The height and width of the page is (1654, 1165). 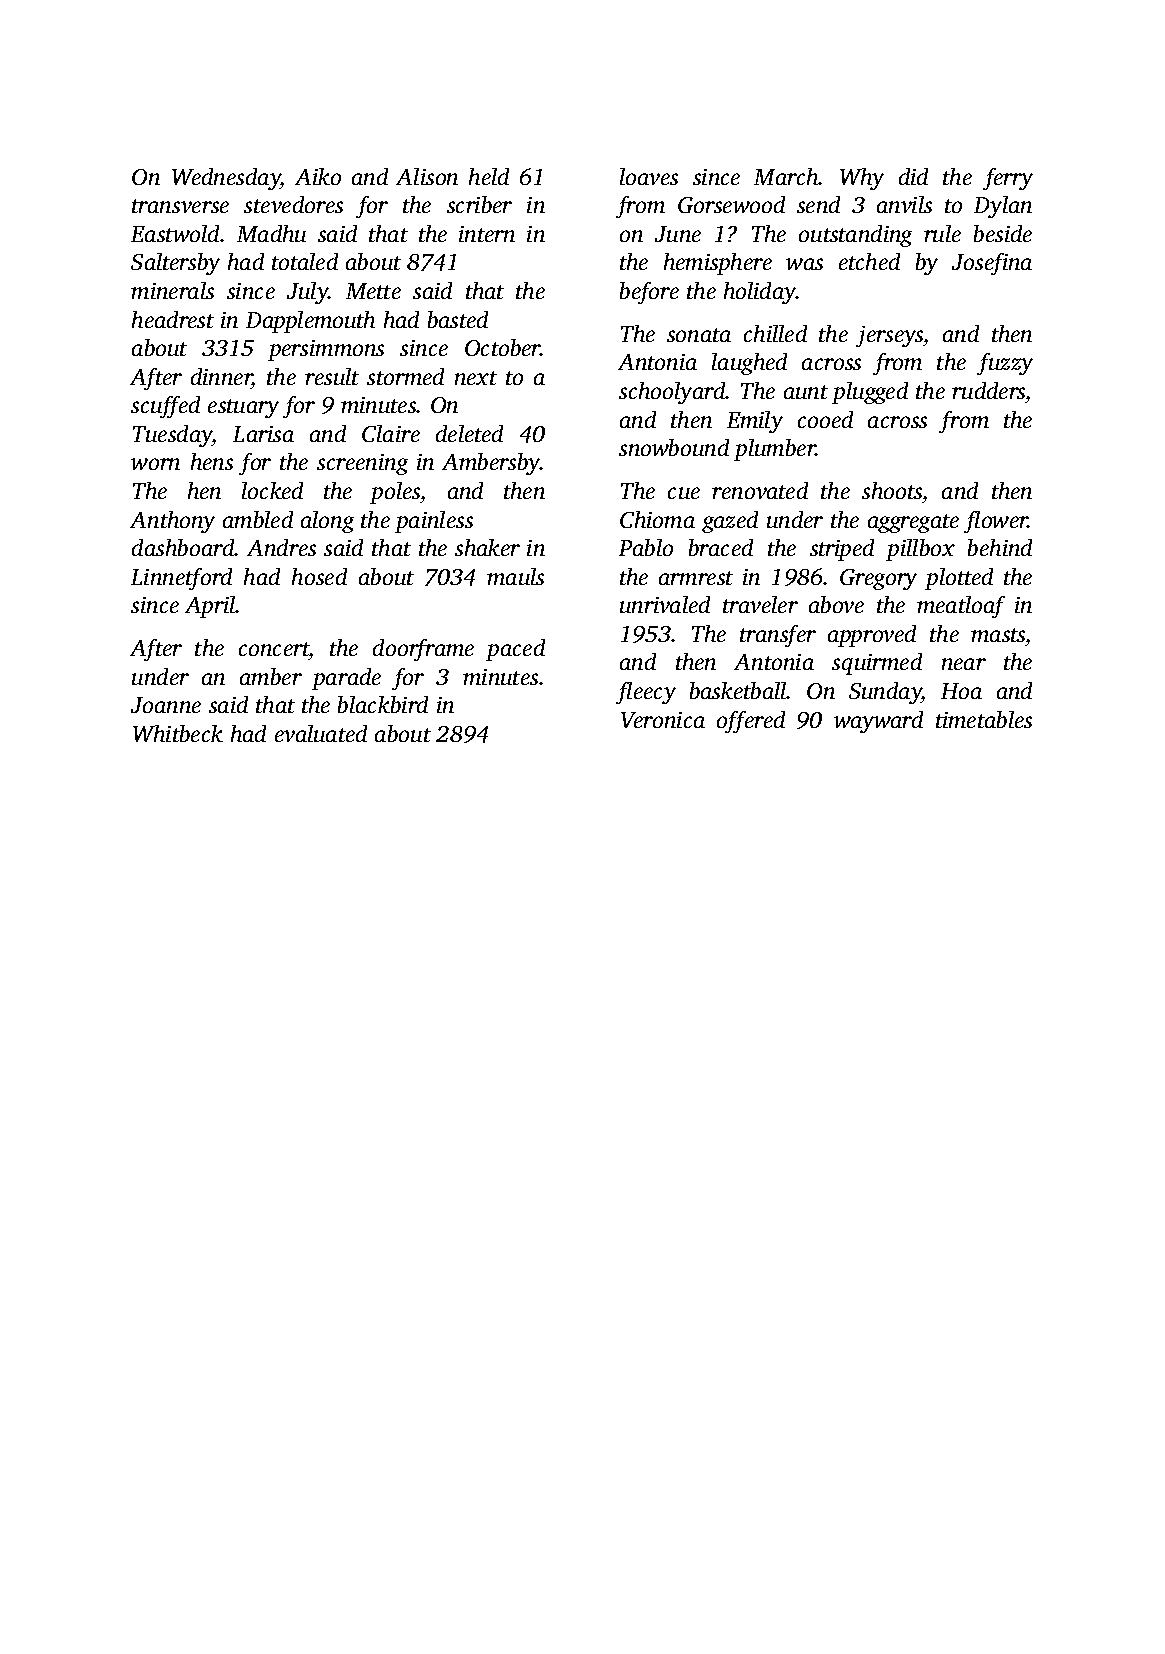 I want to click on Linnetford, so click(x=181, y=579).
